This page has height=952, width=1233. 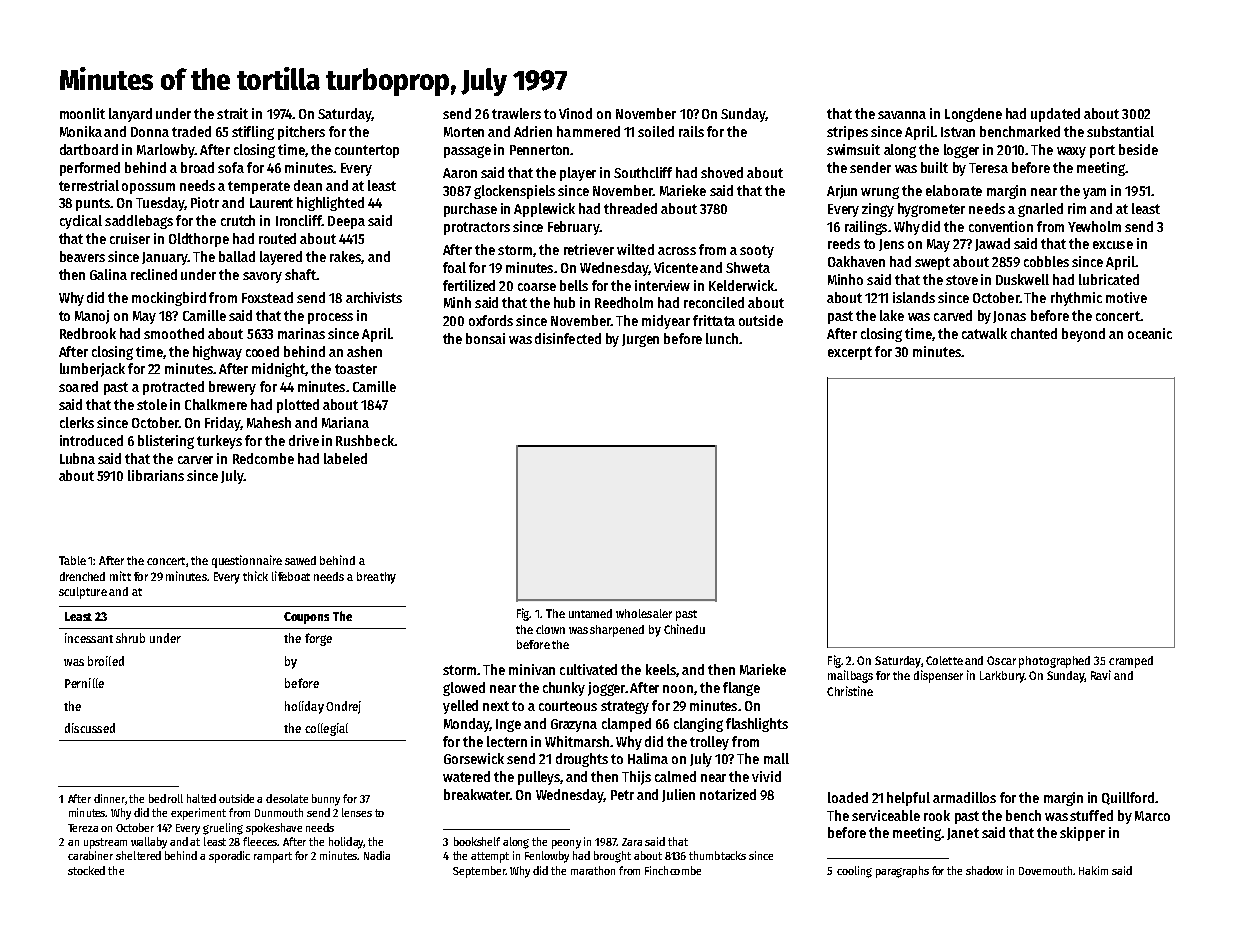 What do you see at coordinates (1131, 662) in the page?
I see `cramped` at bounding box center [1131, 662].
